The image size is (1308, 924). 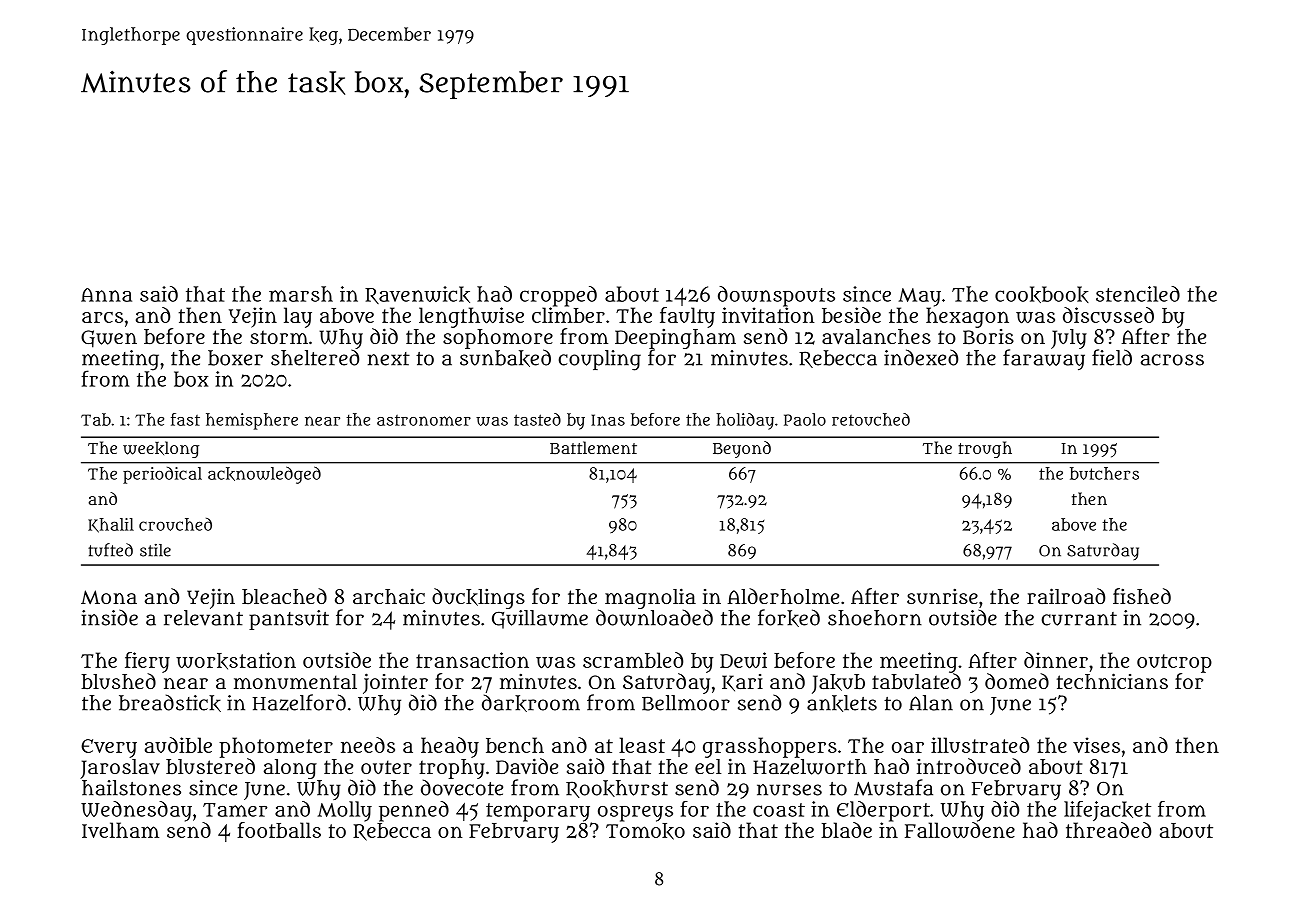 What do you see at coordinates (650, 598) in the screenshot?
I see `magnolia` at bounding box center [650, 598].
